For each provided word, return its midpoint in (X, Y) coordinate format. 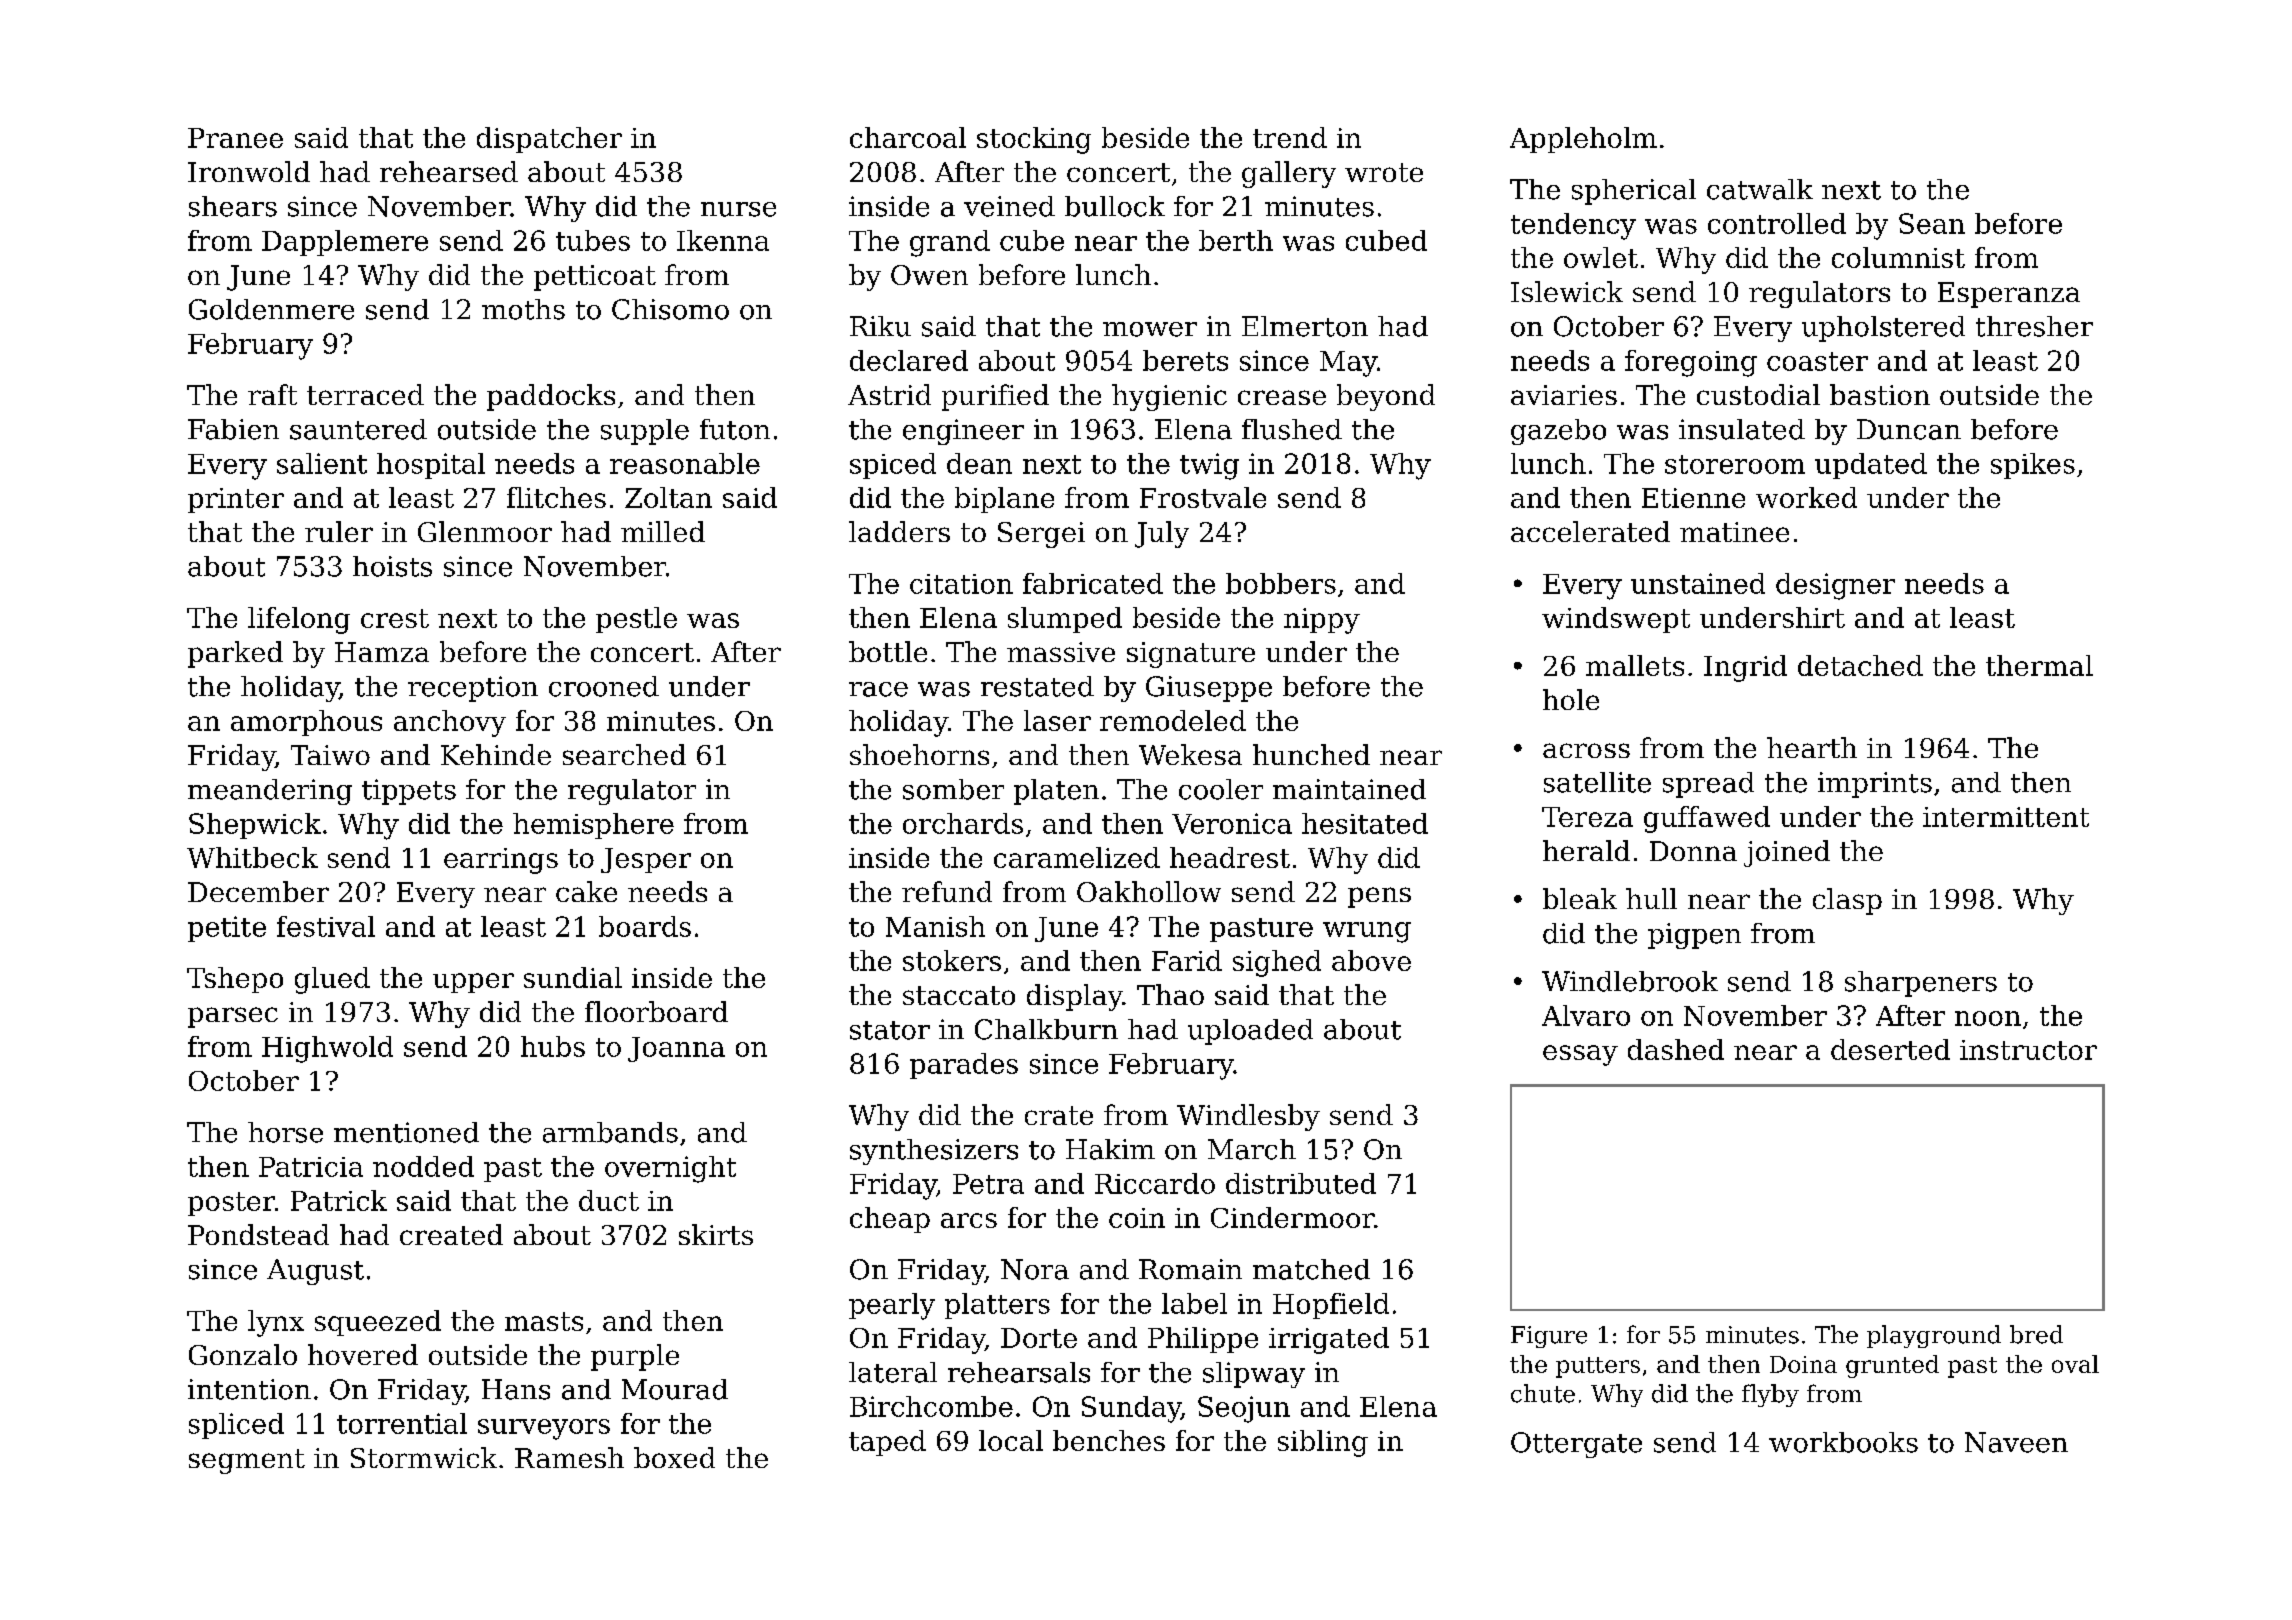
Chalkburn (1046, 1029)
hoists (392, 566)
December (258, 891)
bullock (1115, 206)
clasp (1847, 901)
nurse (738, 209)
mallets (1635, 665)
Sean (1932, 223)
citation (961, 584)
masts (544, 1321)
